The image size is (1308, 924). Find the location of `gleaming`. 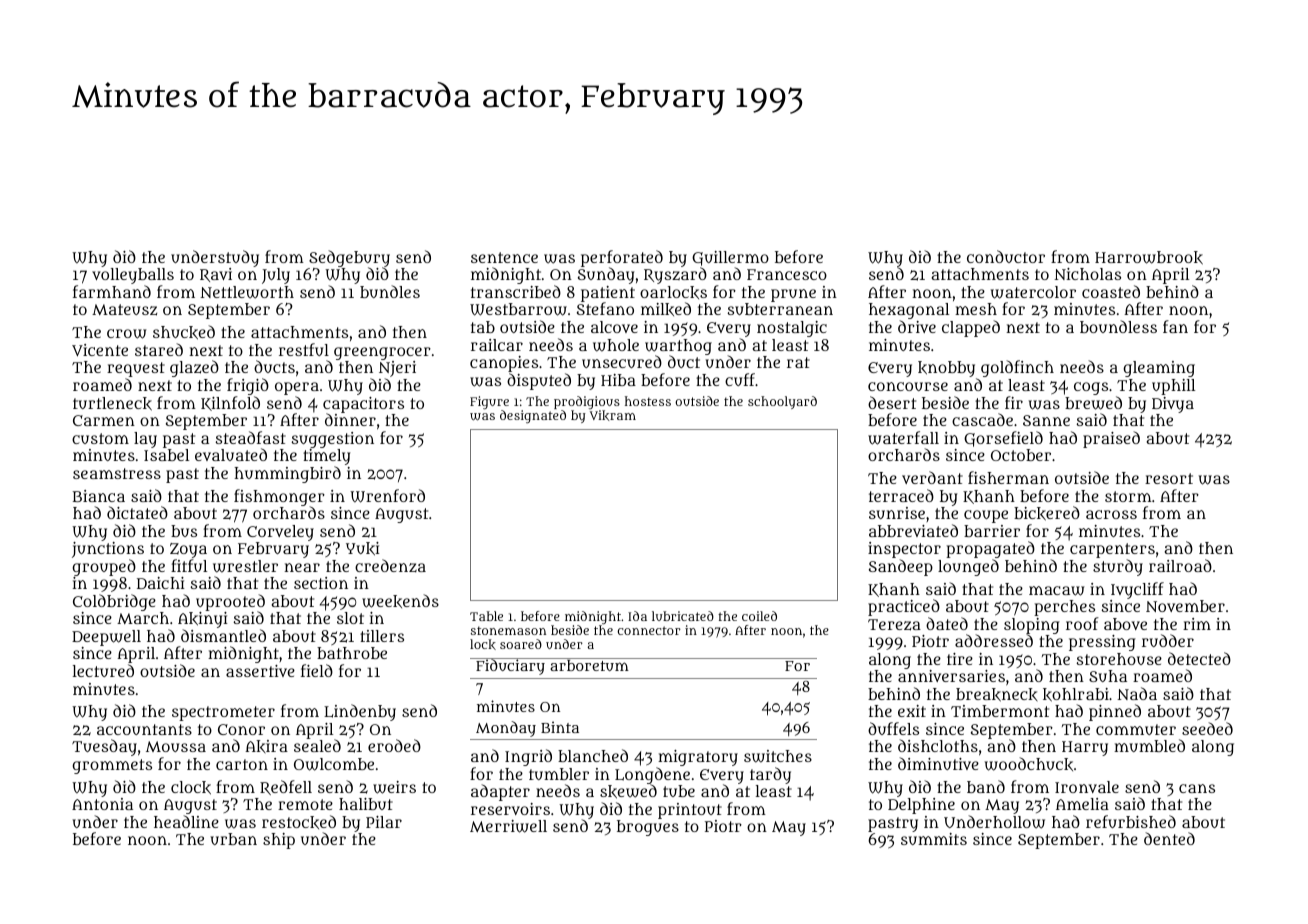

gleaming is located at coordinates (1159, 369).
